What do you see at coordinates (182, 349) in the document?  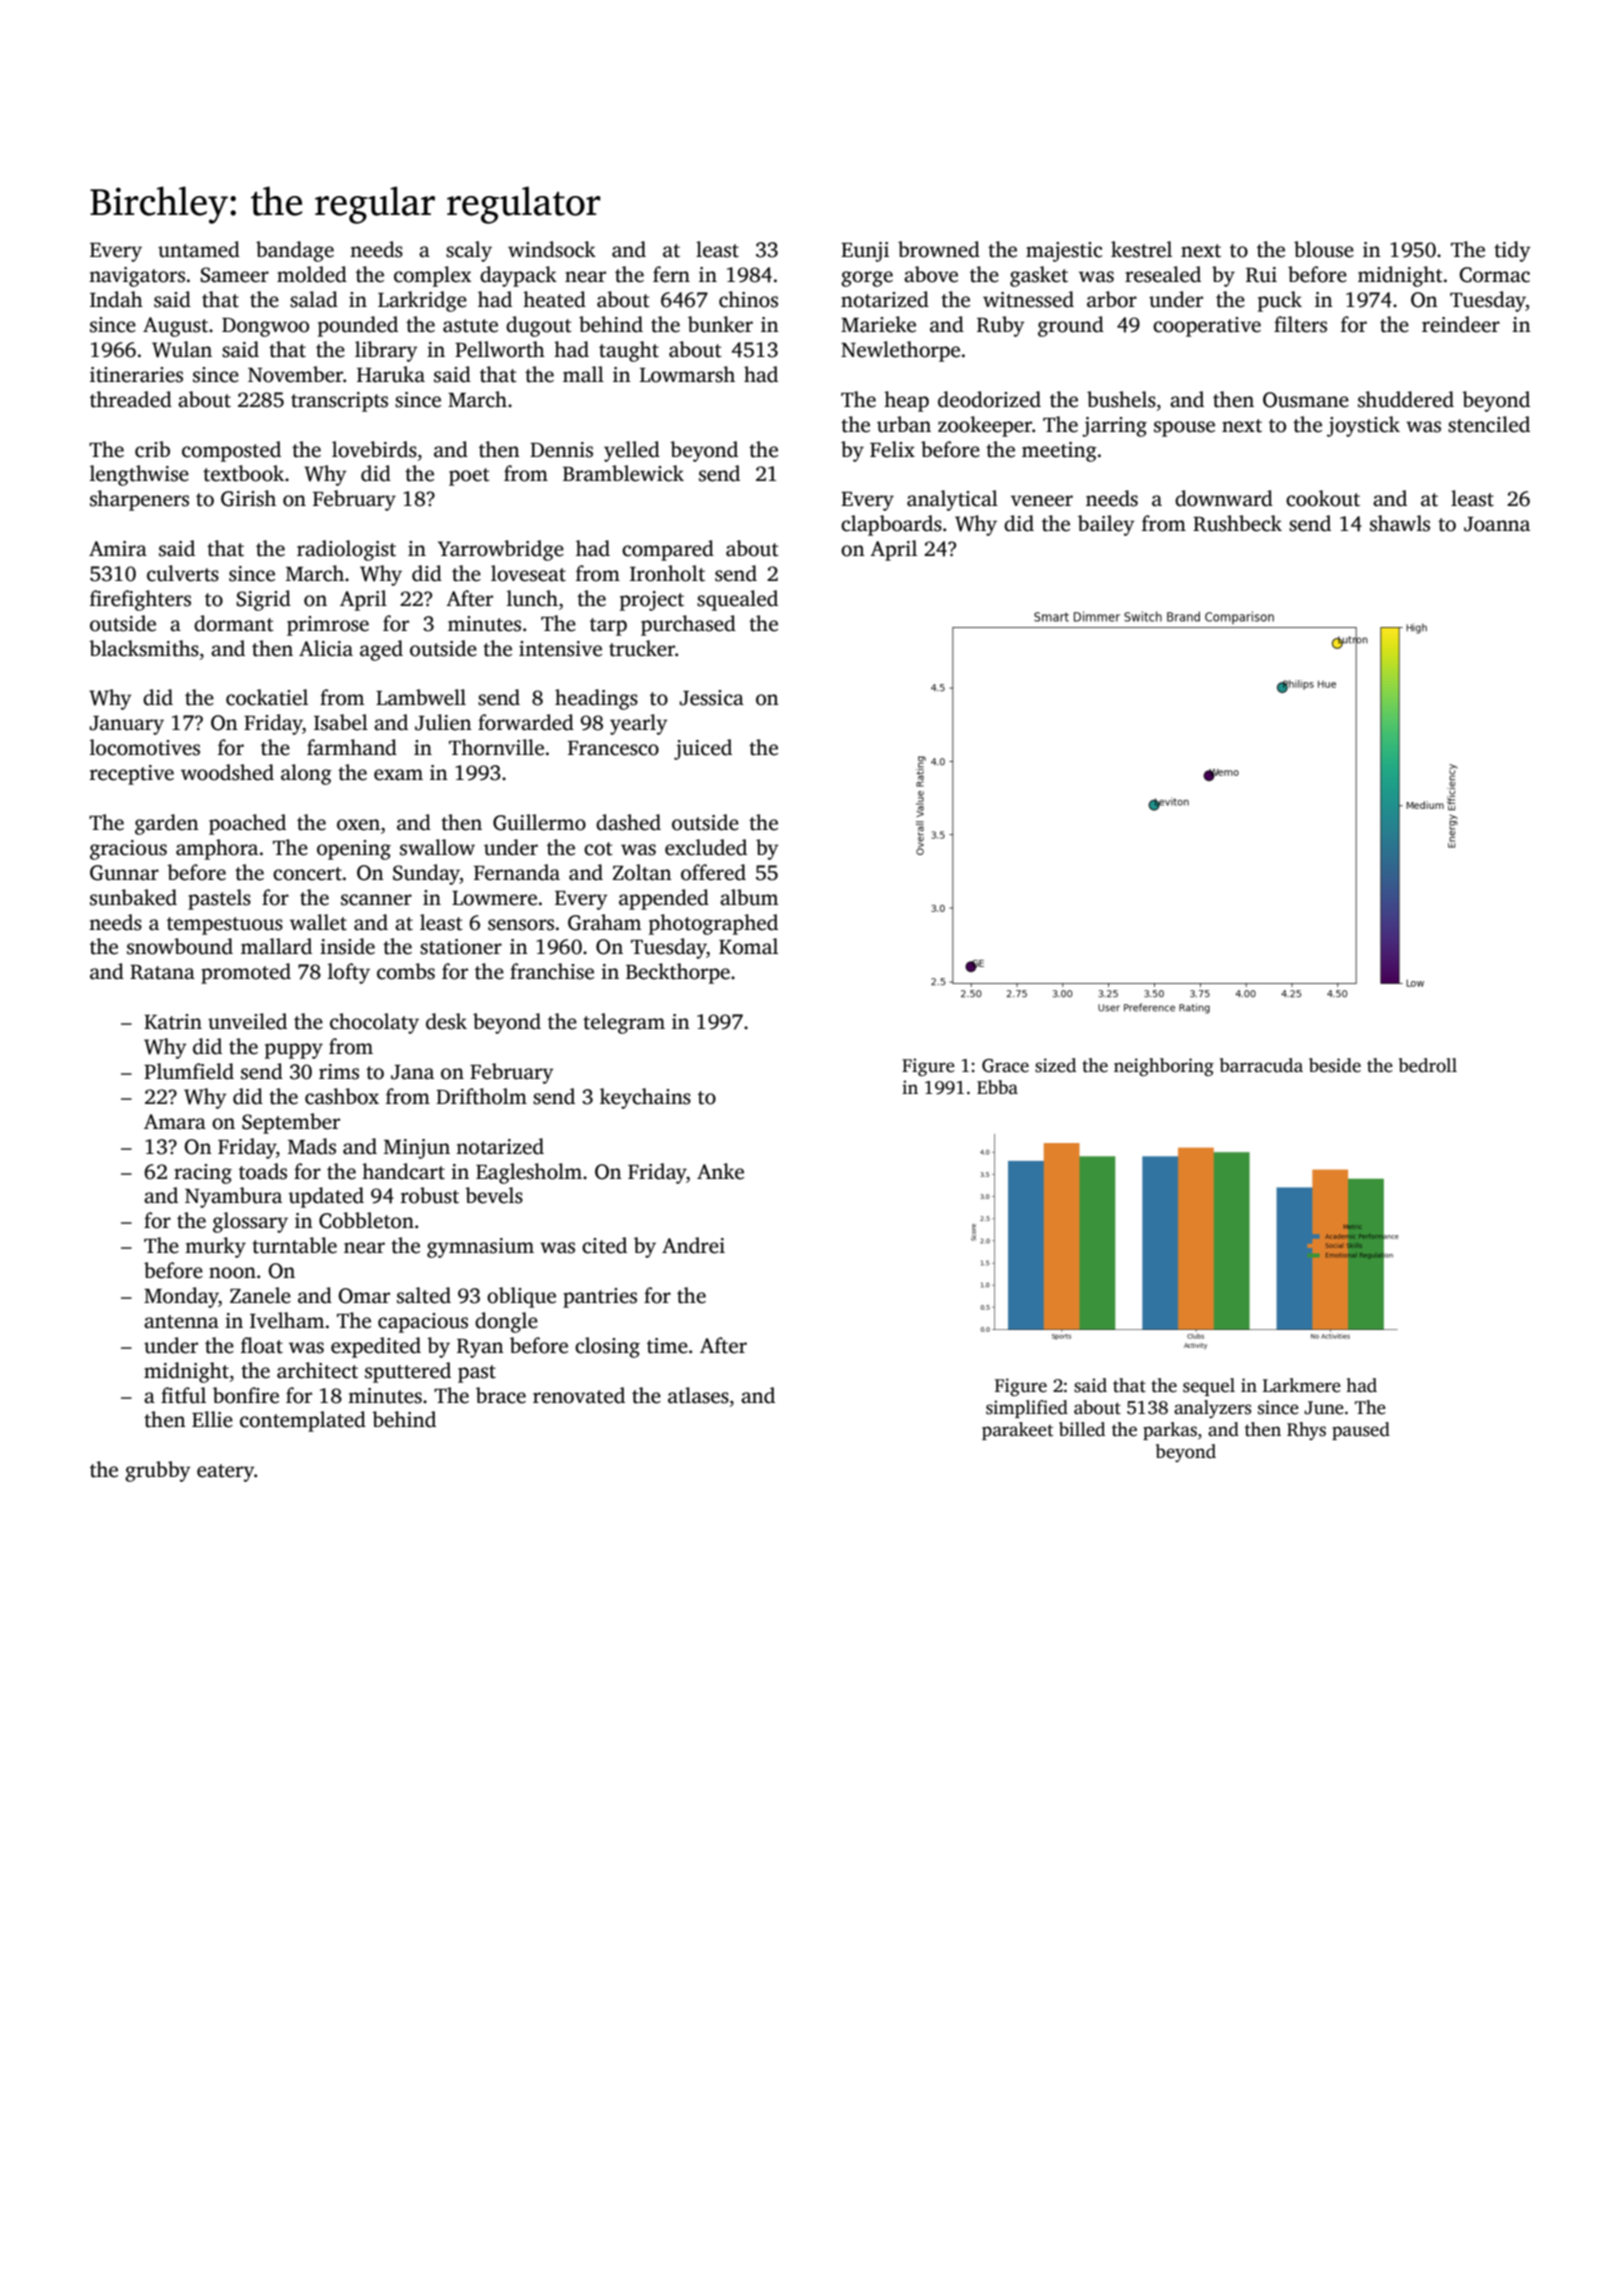 I see `Wulan` at bounding box center [182, 349].
